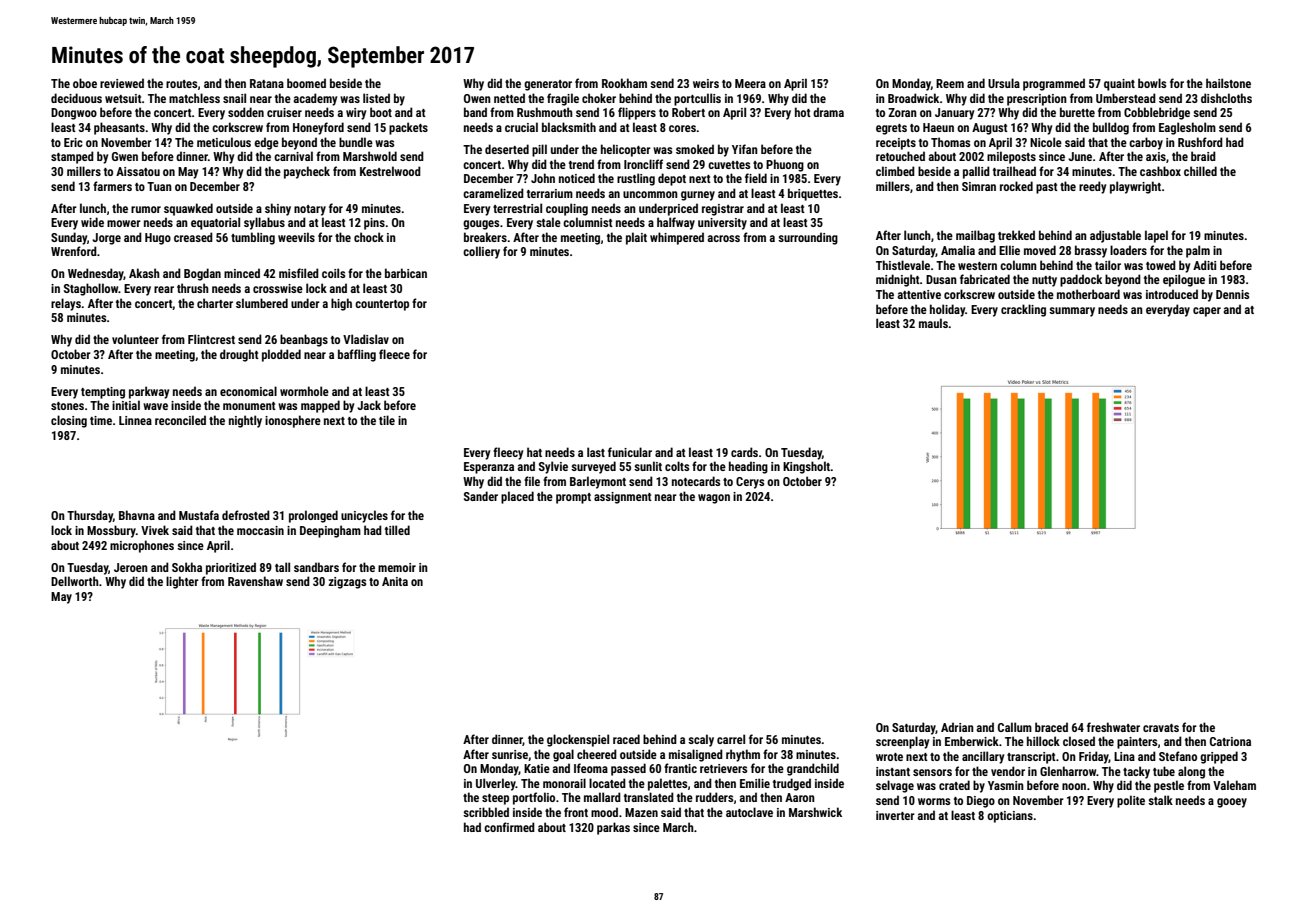 The height and width of the image is (924, 1308). What do you see at coordinates (1161, 728) in the image?
I see `cravats` at bounding box center [1161, 728].
